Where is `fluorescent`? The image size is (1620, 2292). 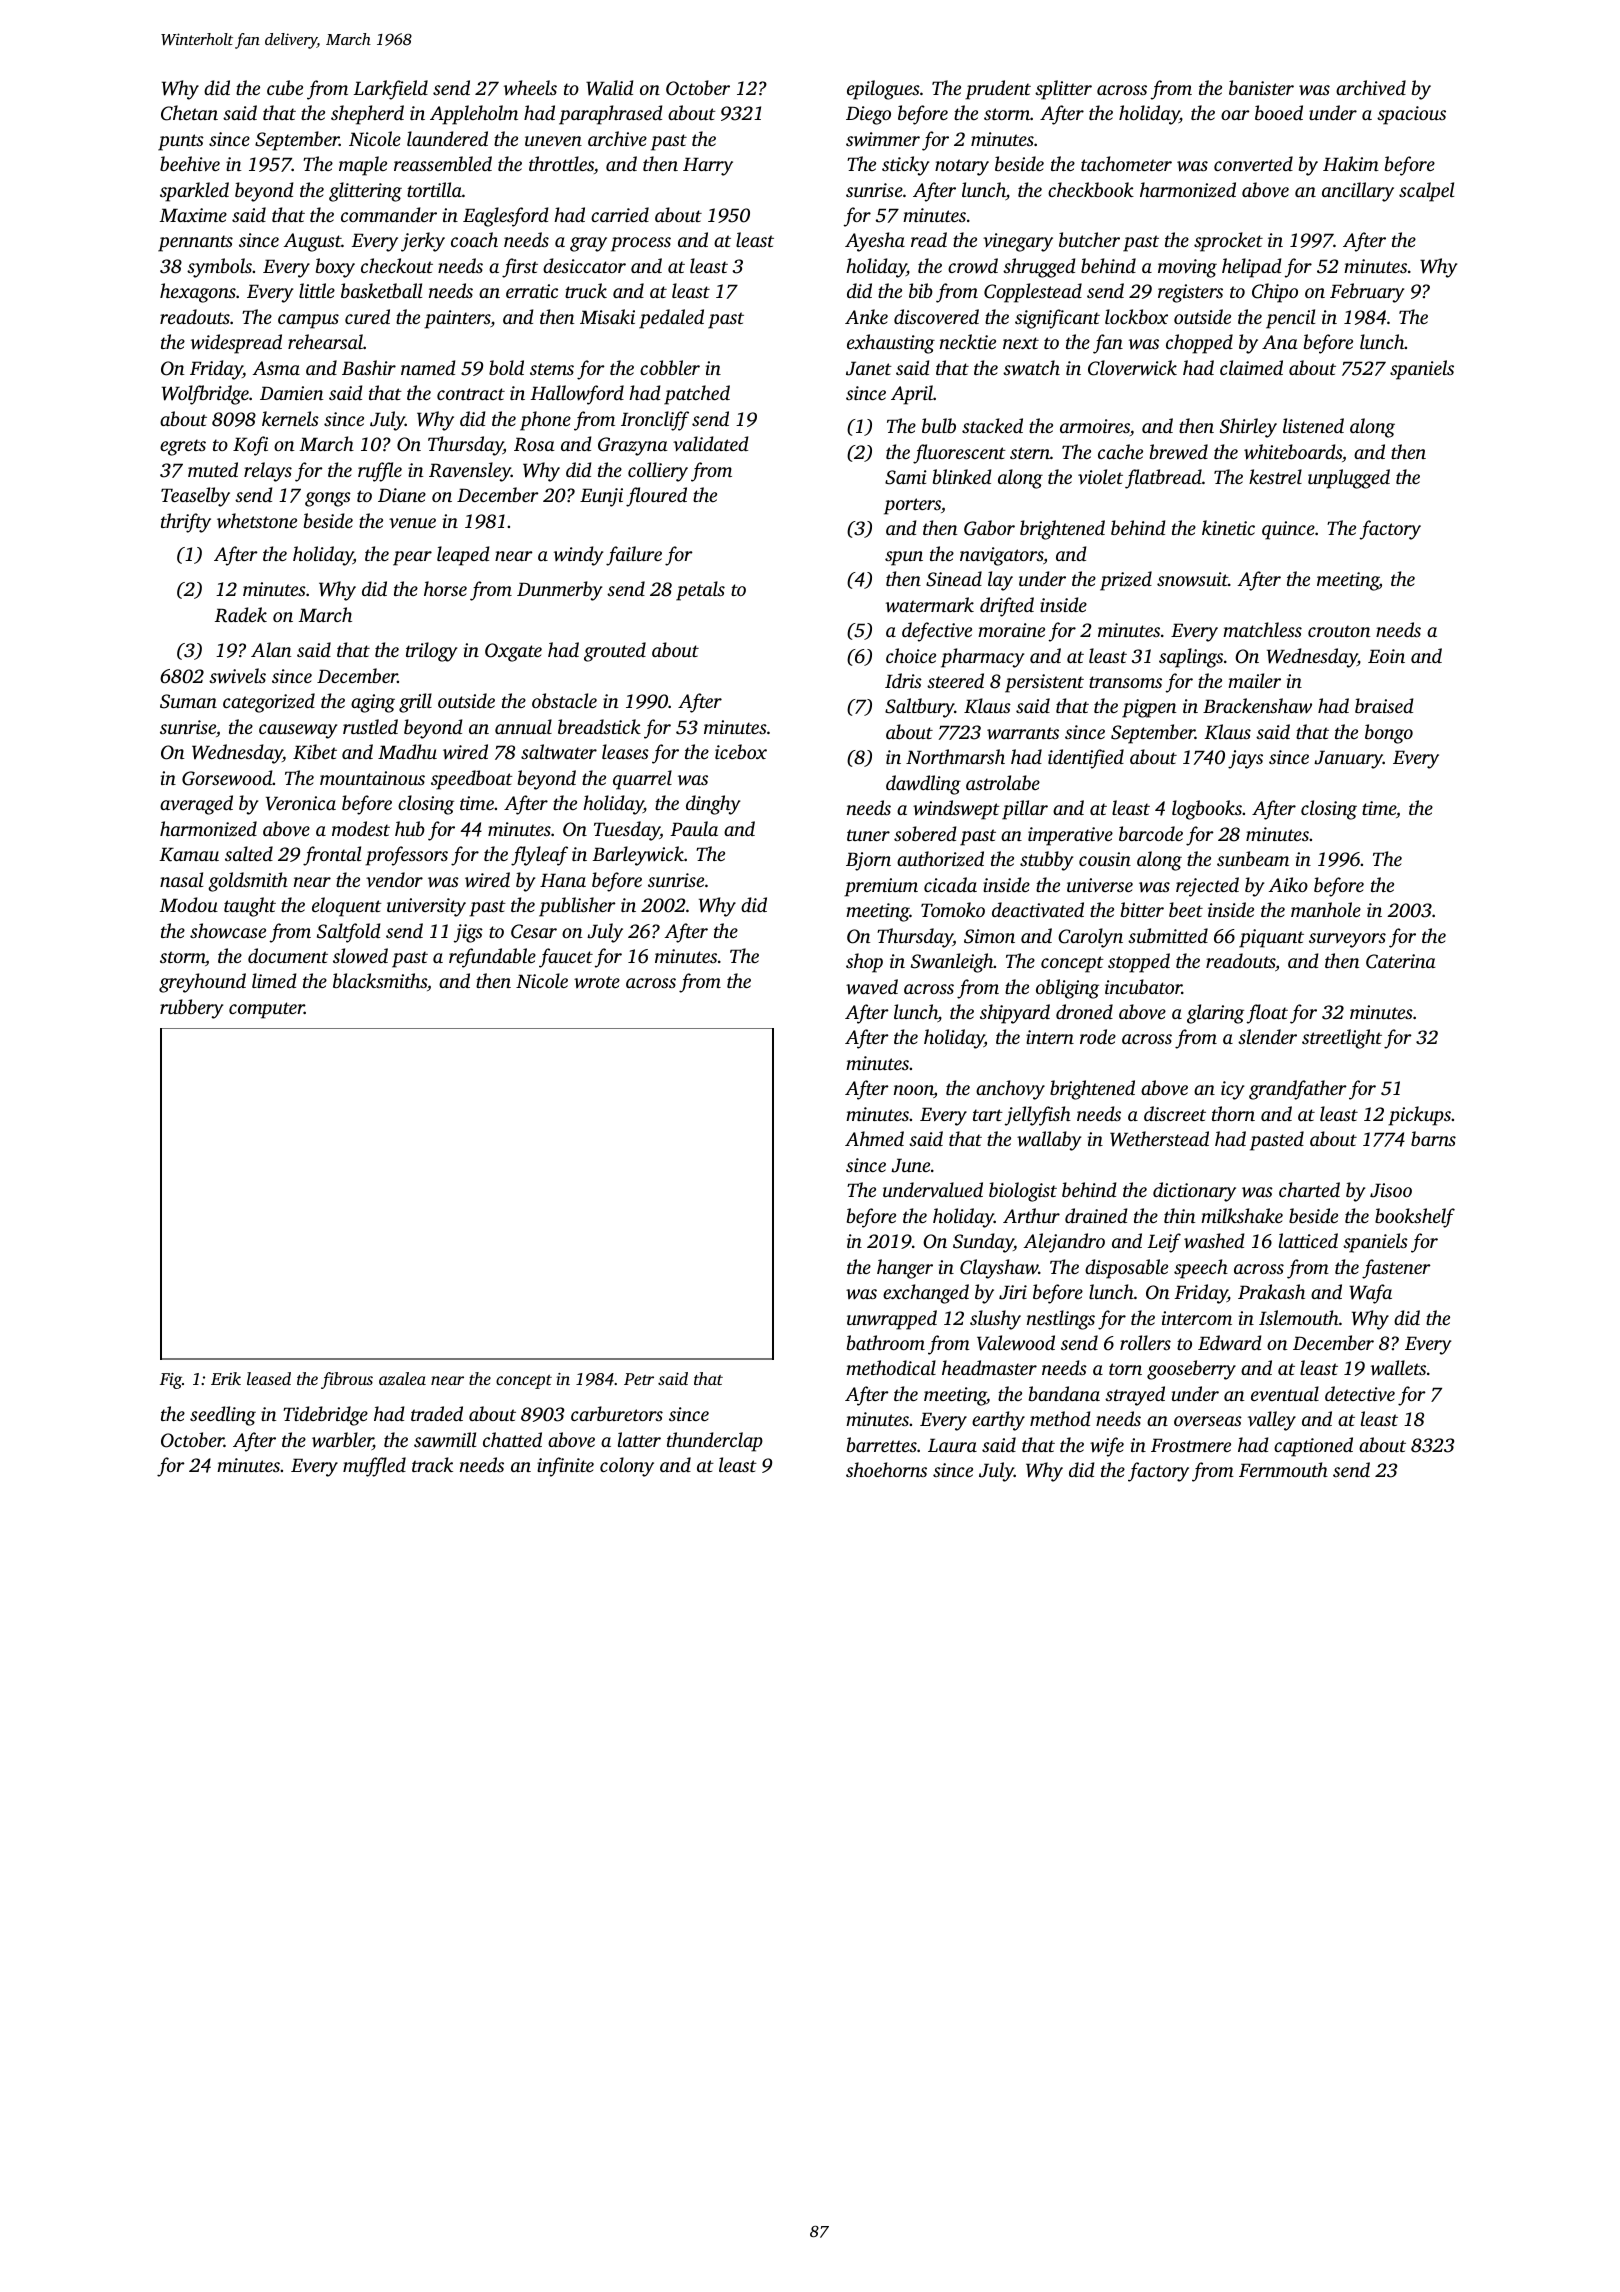 fluorescent is located at coordinates (959, 454).
